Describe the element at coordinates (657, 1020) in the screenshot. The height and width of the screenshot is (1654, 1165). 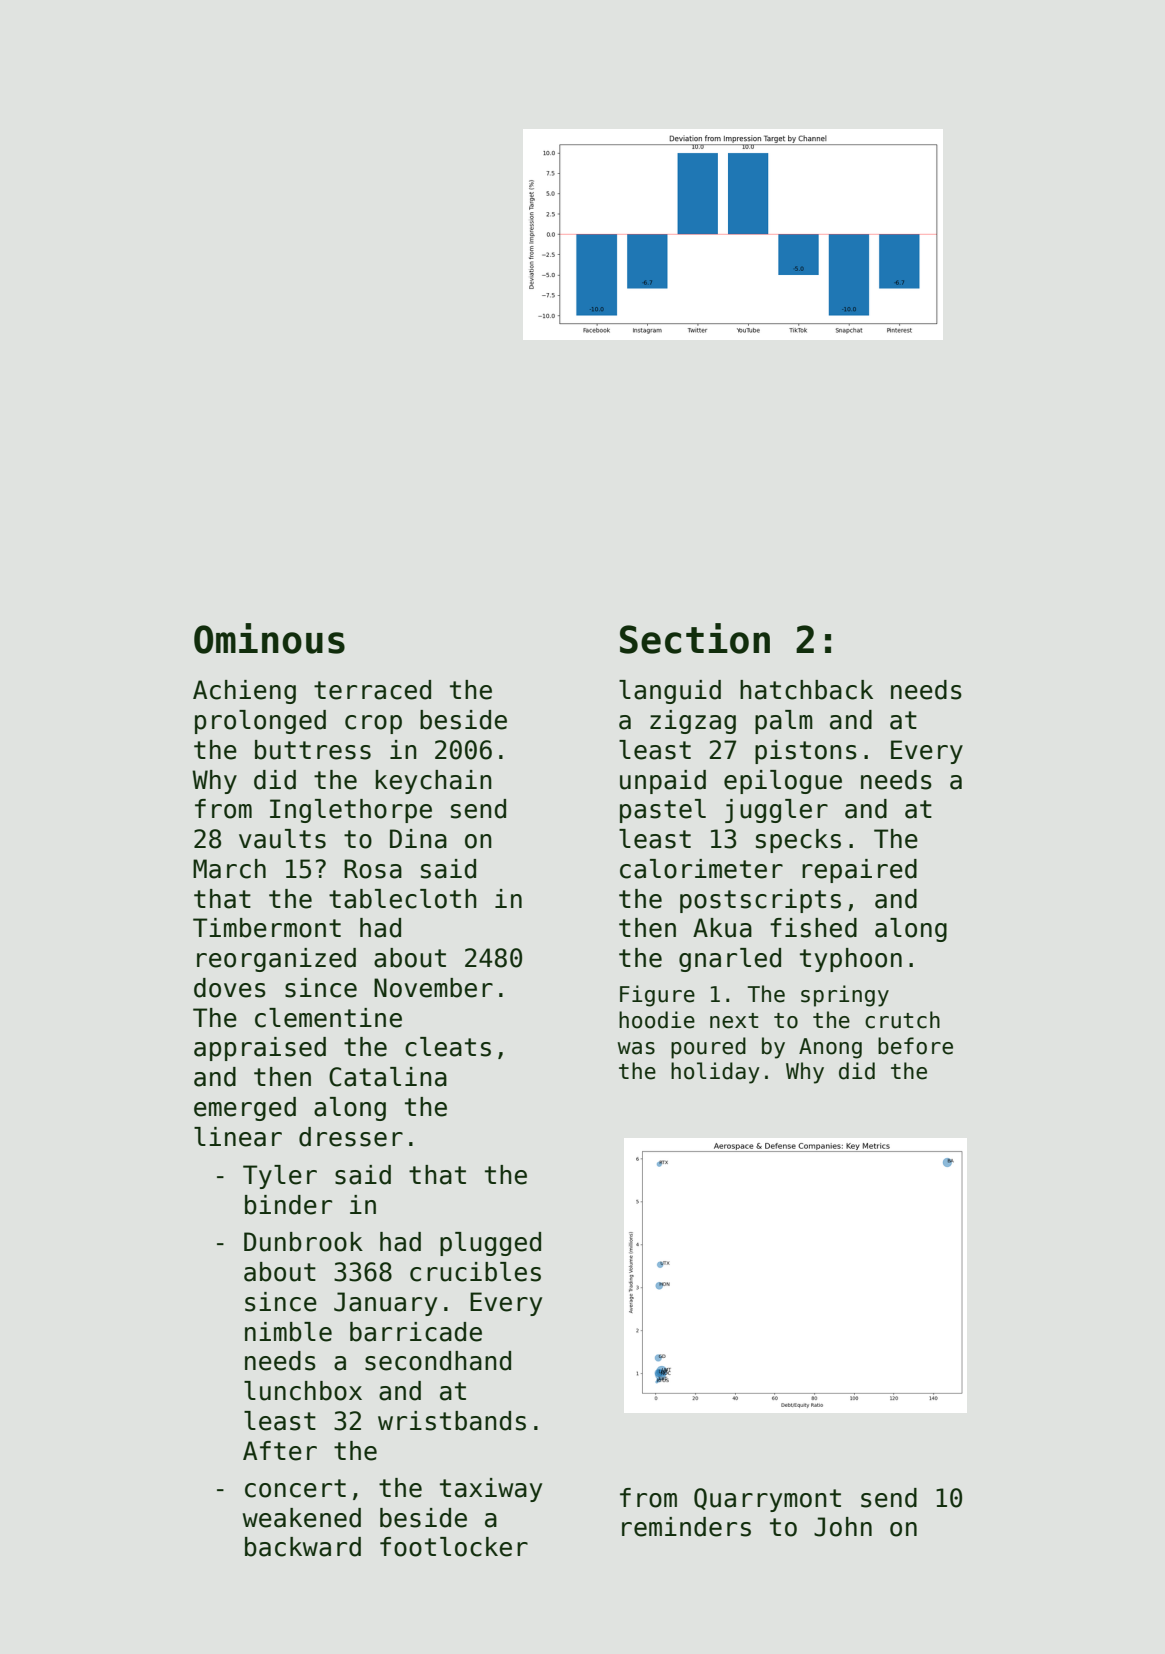
I see `hoodie` at that location.
